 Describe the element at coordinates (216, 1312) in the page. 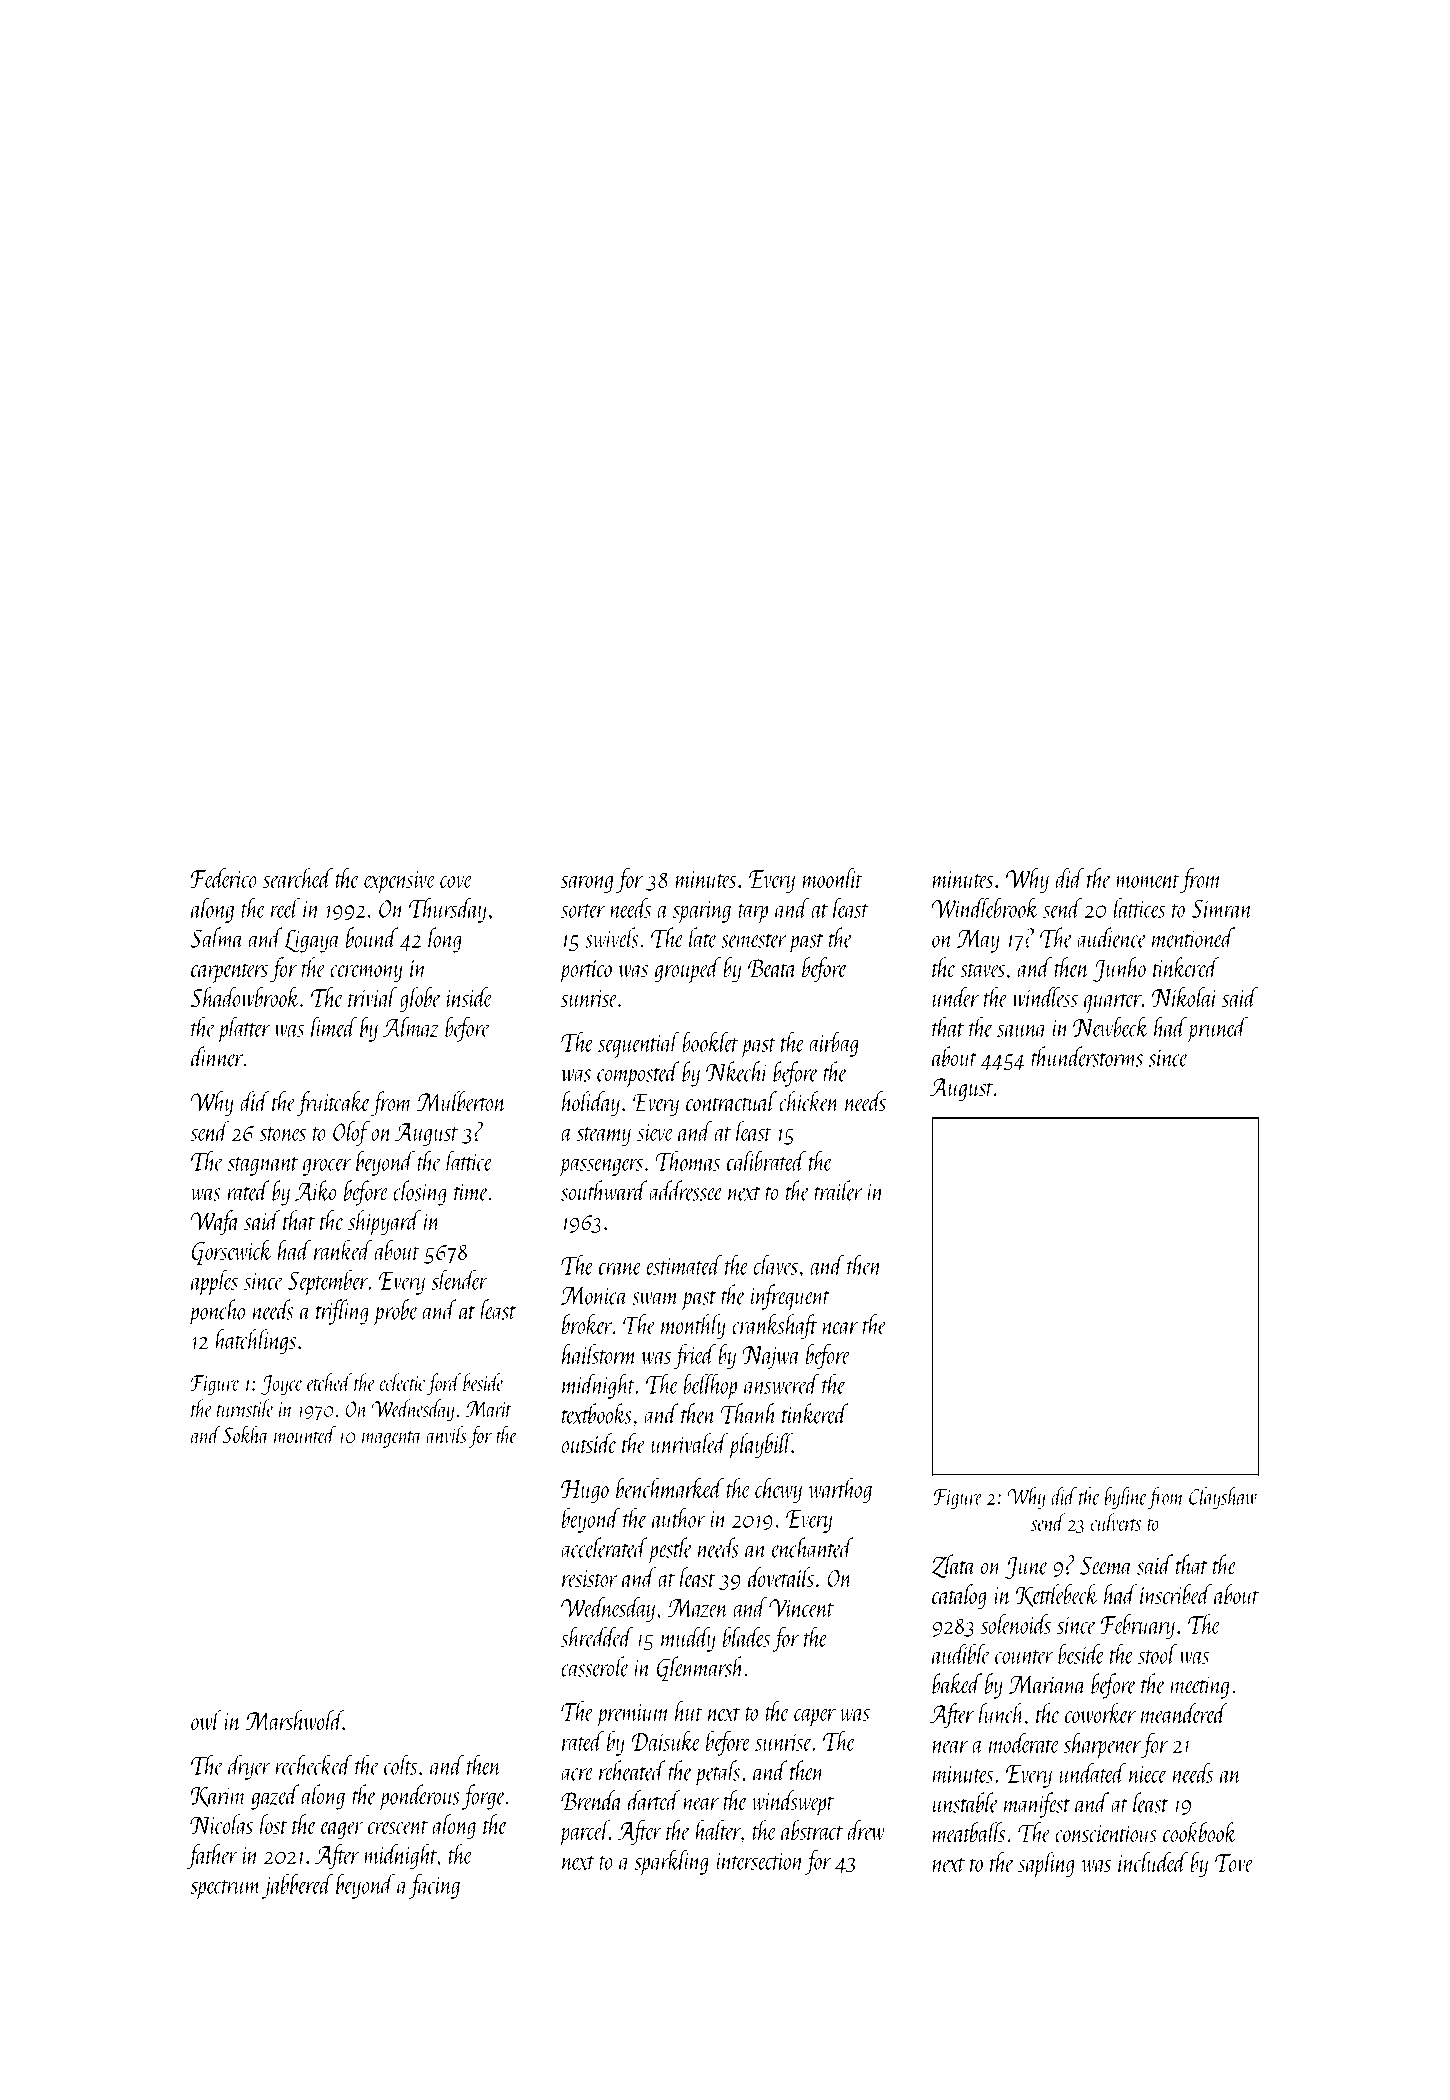

I see `poncho` at that location.
